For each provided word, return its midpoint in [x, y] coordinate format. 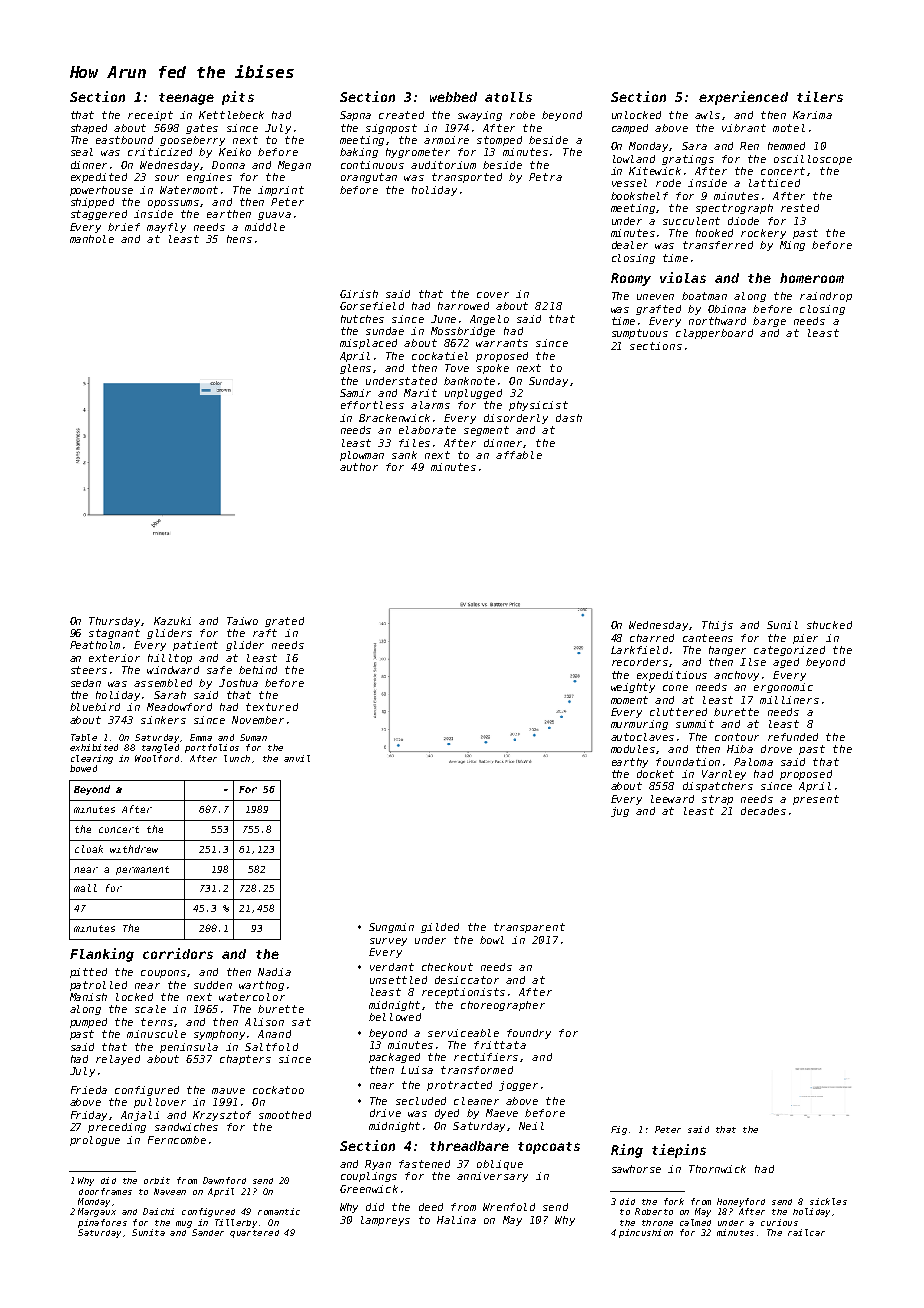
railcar [806, 1232]
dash [569, 418]
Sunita [148, 1232]
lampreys [385, 1221]
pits [238, 98]
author [359, 467]
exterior [114, 658]
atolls [508, 97]
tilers [820, 96]
